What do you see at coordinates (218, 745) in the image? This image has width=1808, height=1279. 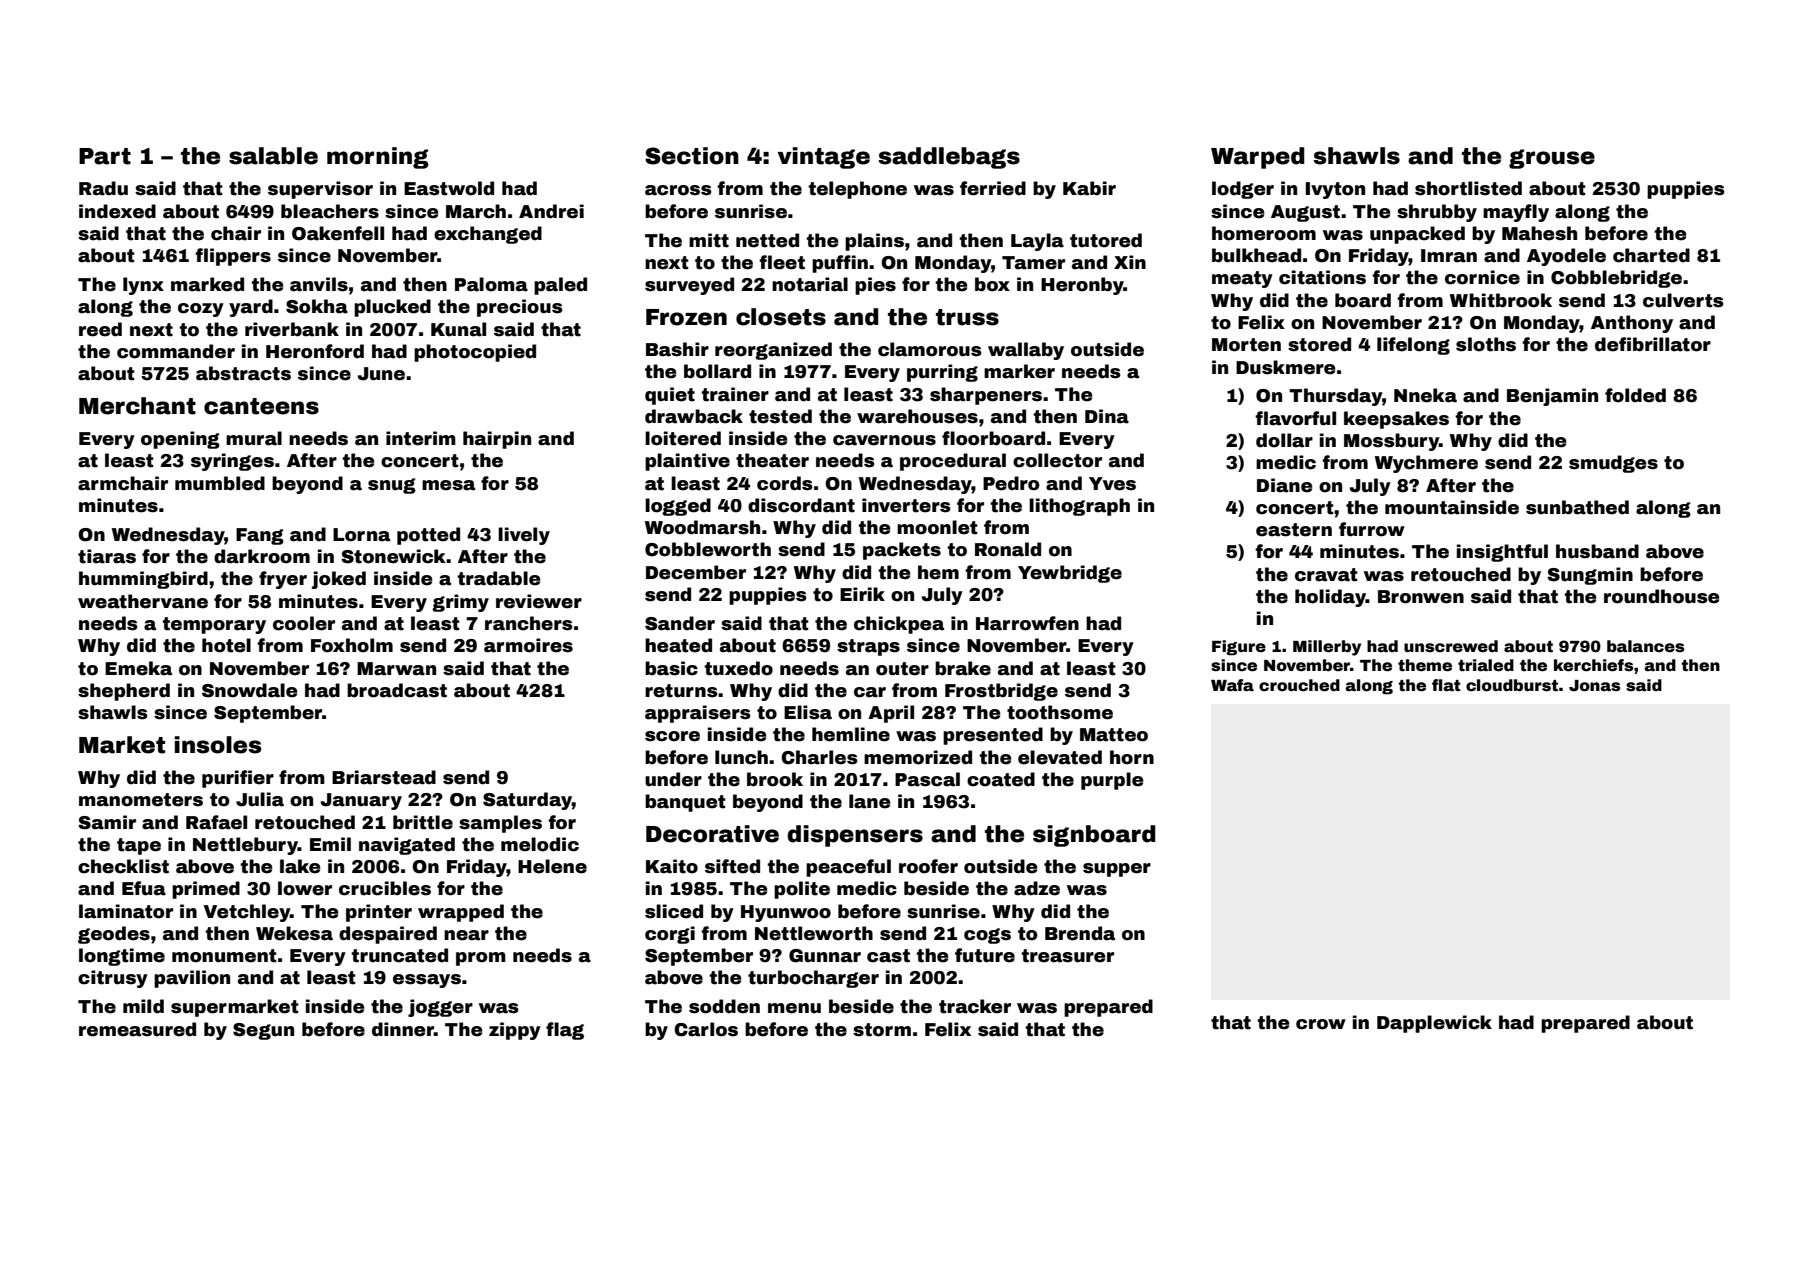 I see `insoles` at bounding box center [218, 745].
